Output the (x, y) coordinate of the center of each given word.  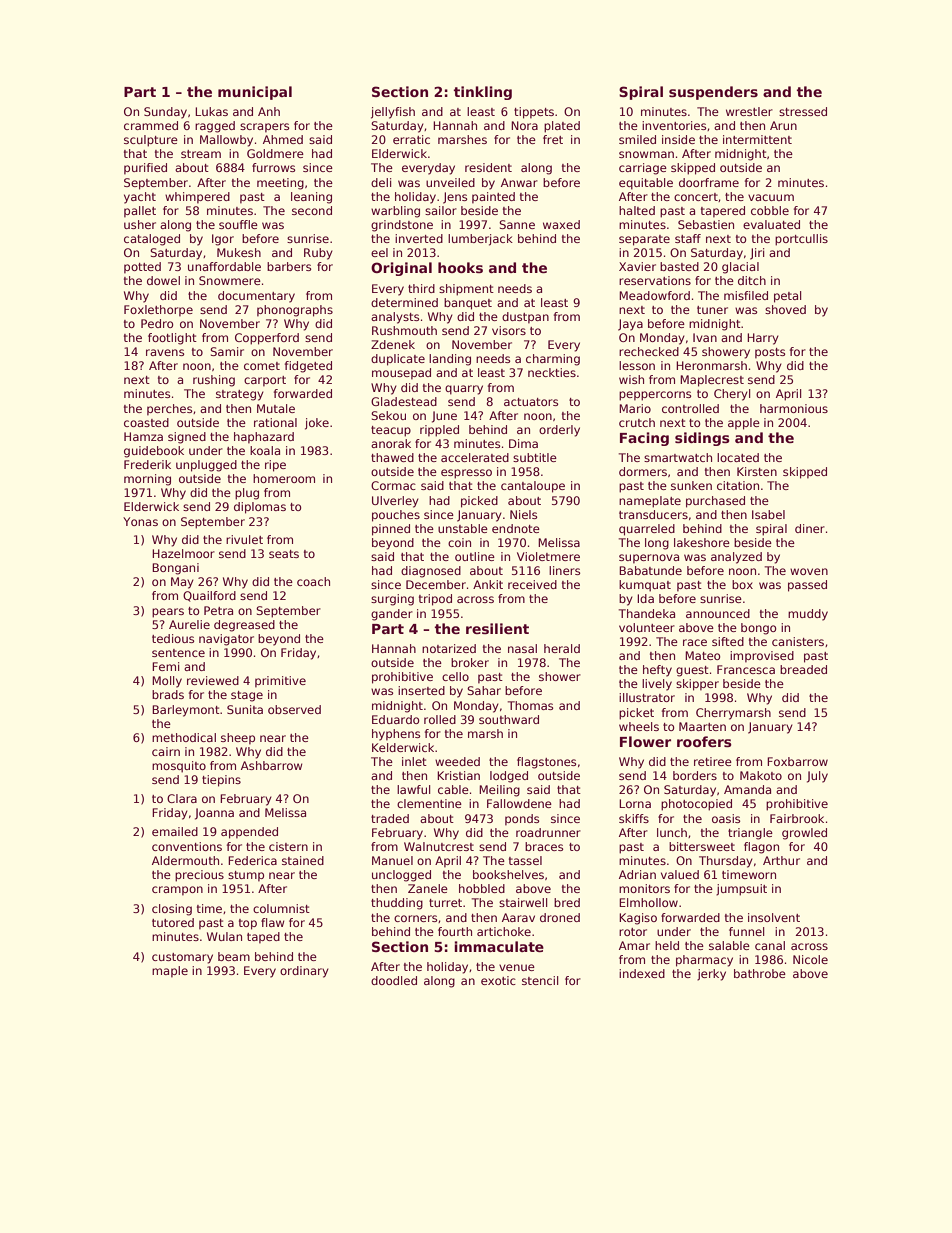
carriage (643, 169)
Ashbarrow (272, 765)
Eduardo (396, 719)
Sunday (165, 113)
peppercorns (655, 396)
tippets (534, 113)
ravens (165, 352)
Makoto (761, 775)
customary (182, 958)
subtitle (535, 457)
